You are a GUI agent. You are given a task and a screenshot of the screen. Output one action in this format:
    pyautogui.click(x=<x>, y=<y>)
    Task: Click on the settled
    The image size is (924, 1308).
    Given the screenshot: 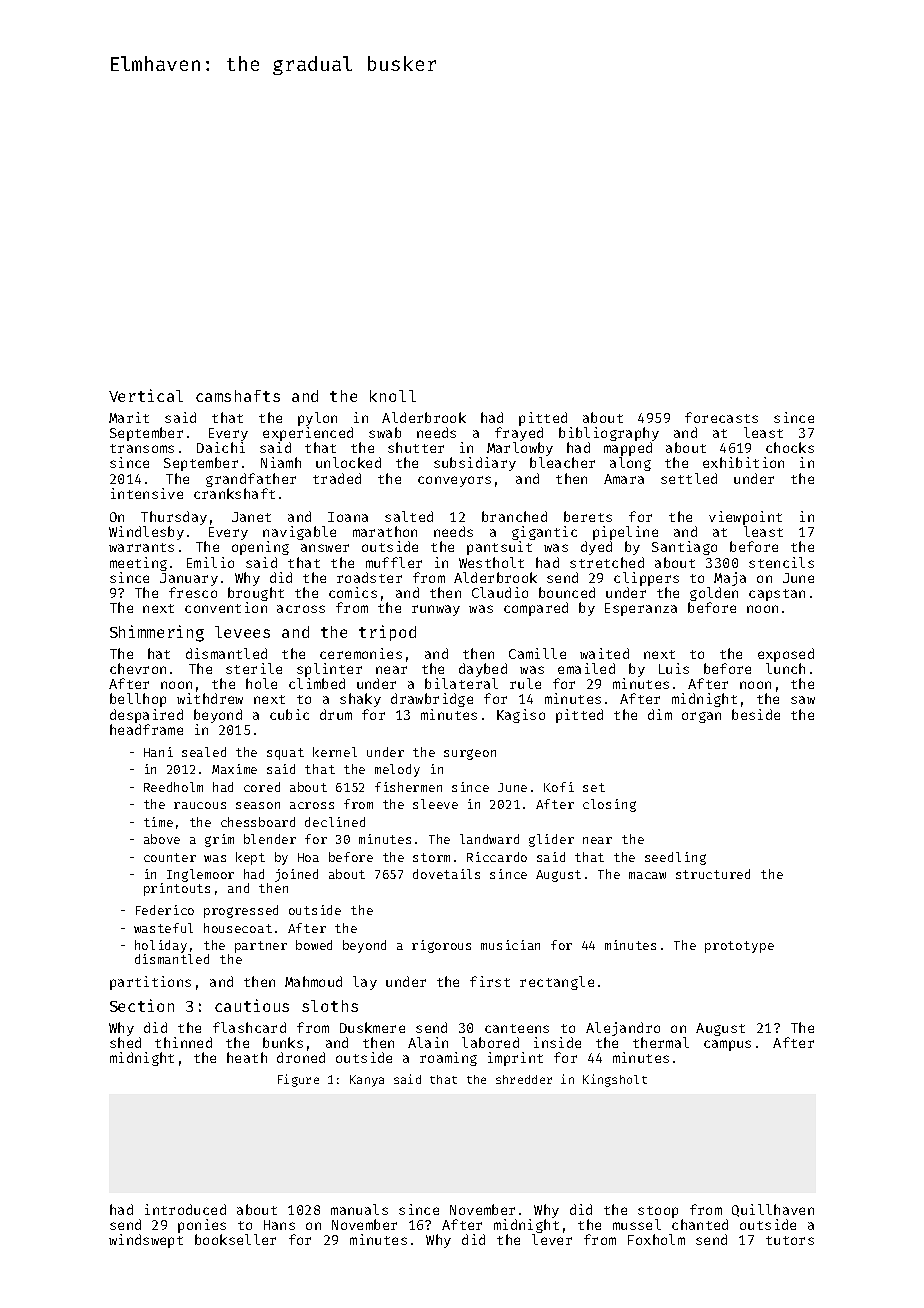 What is the action you would take?
    pyautogui.click(x=689, y=478)
